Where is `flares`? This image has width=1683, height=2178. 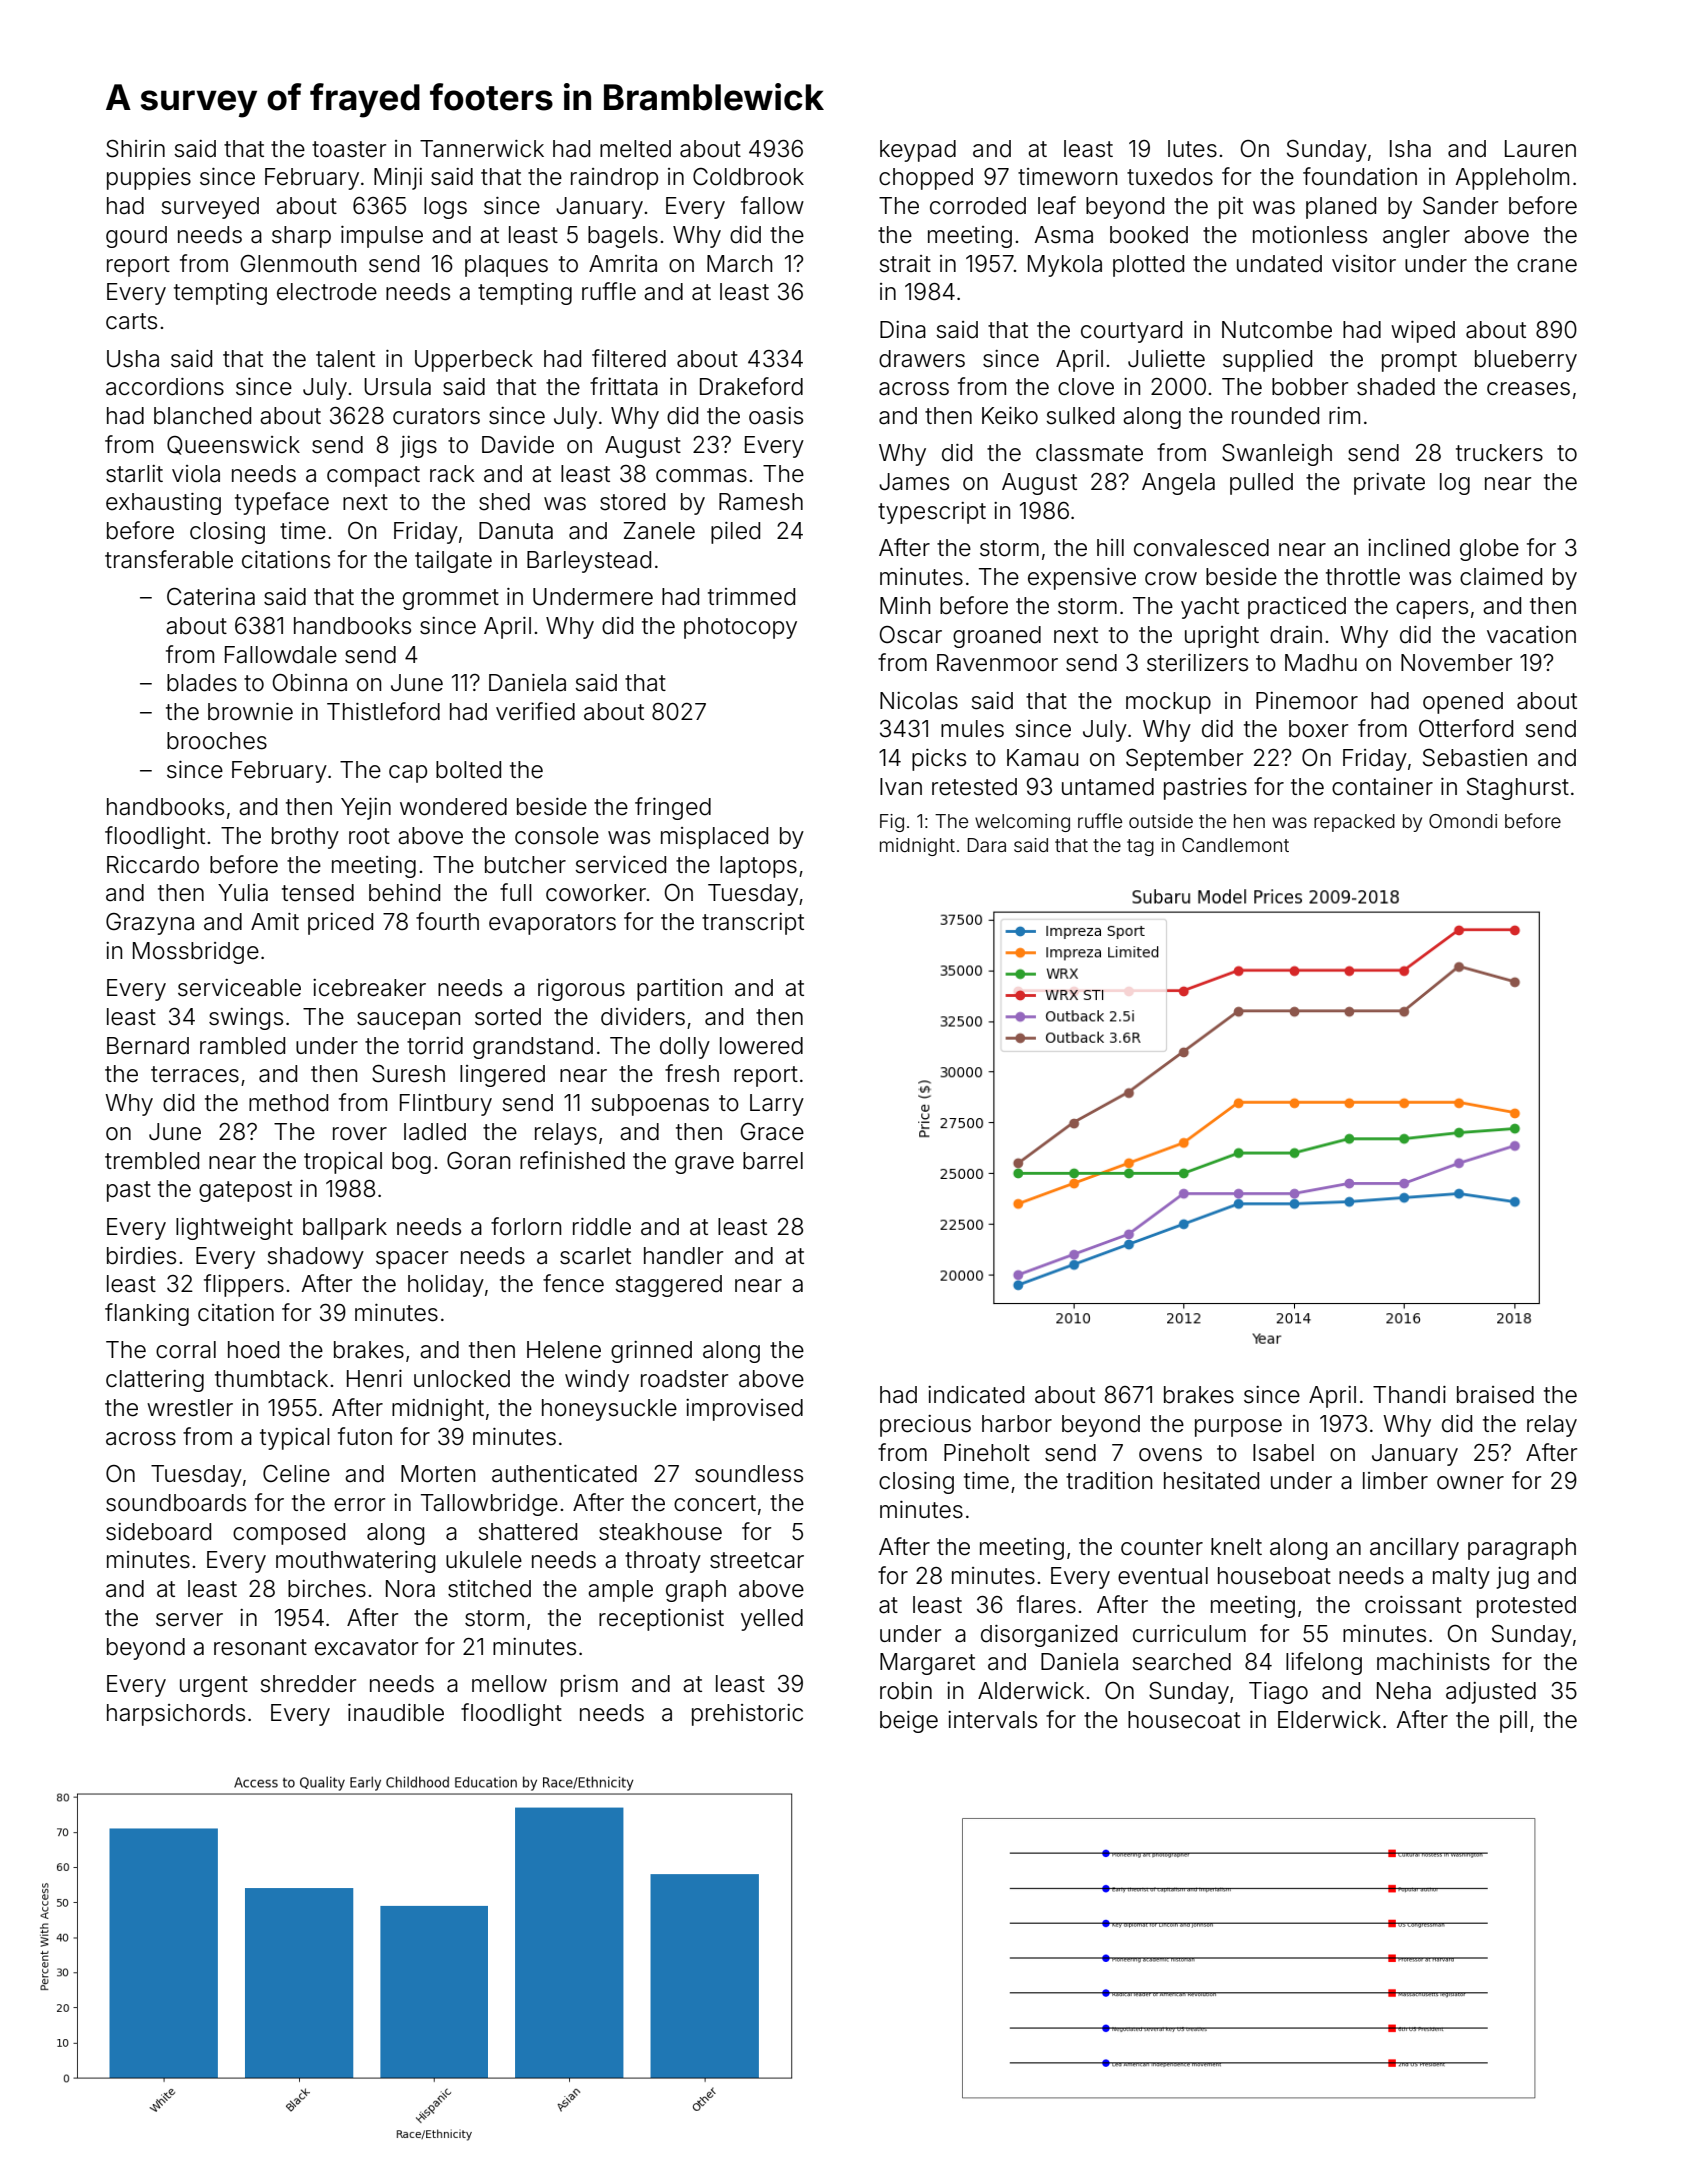
flares is located at coordinates (1046, 1604).
